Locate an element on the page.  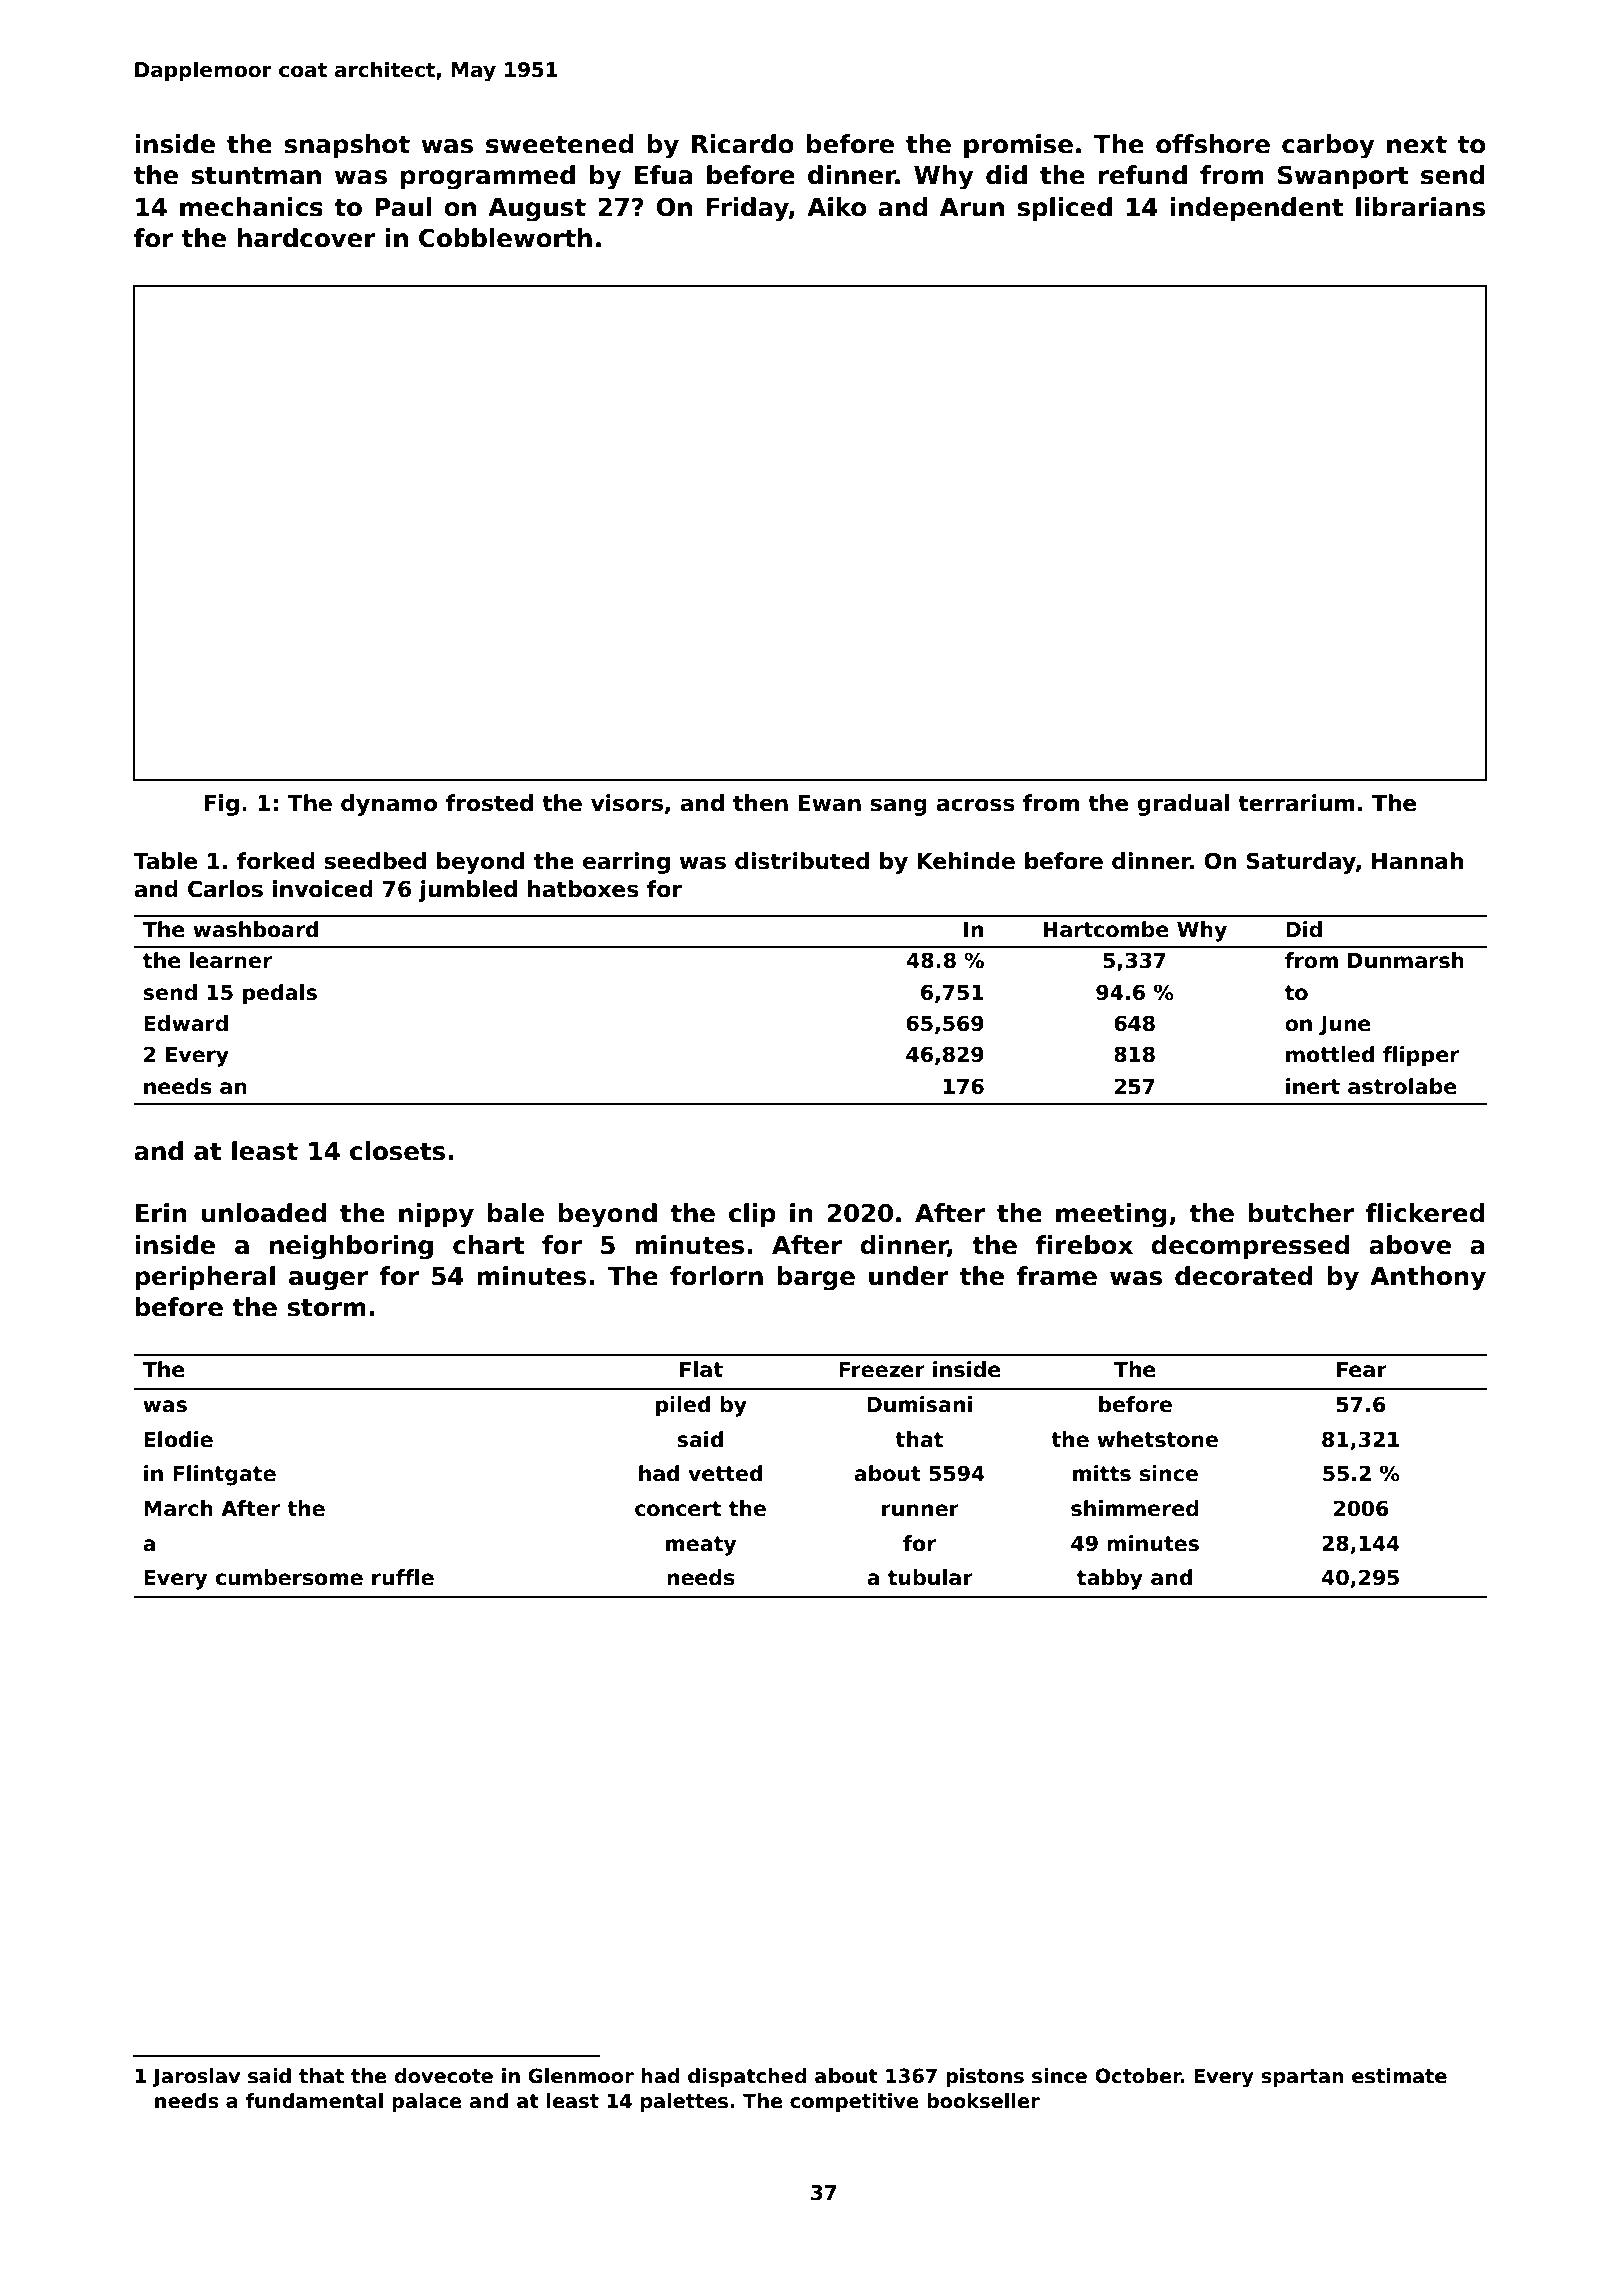
independent is located at coordinates (1257, 209).
